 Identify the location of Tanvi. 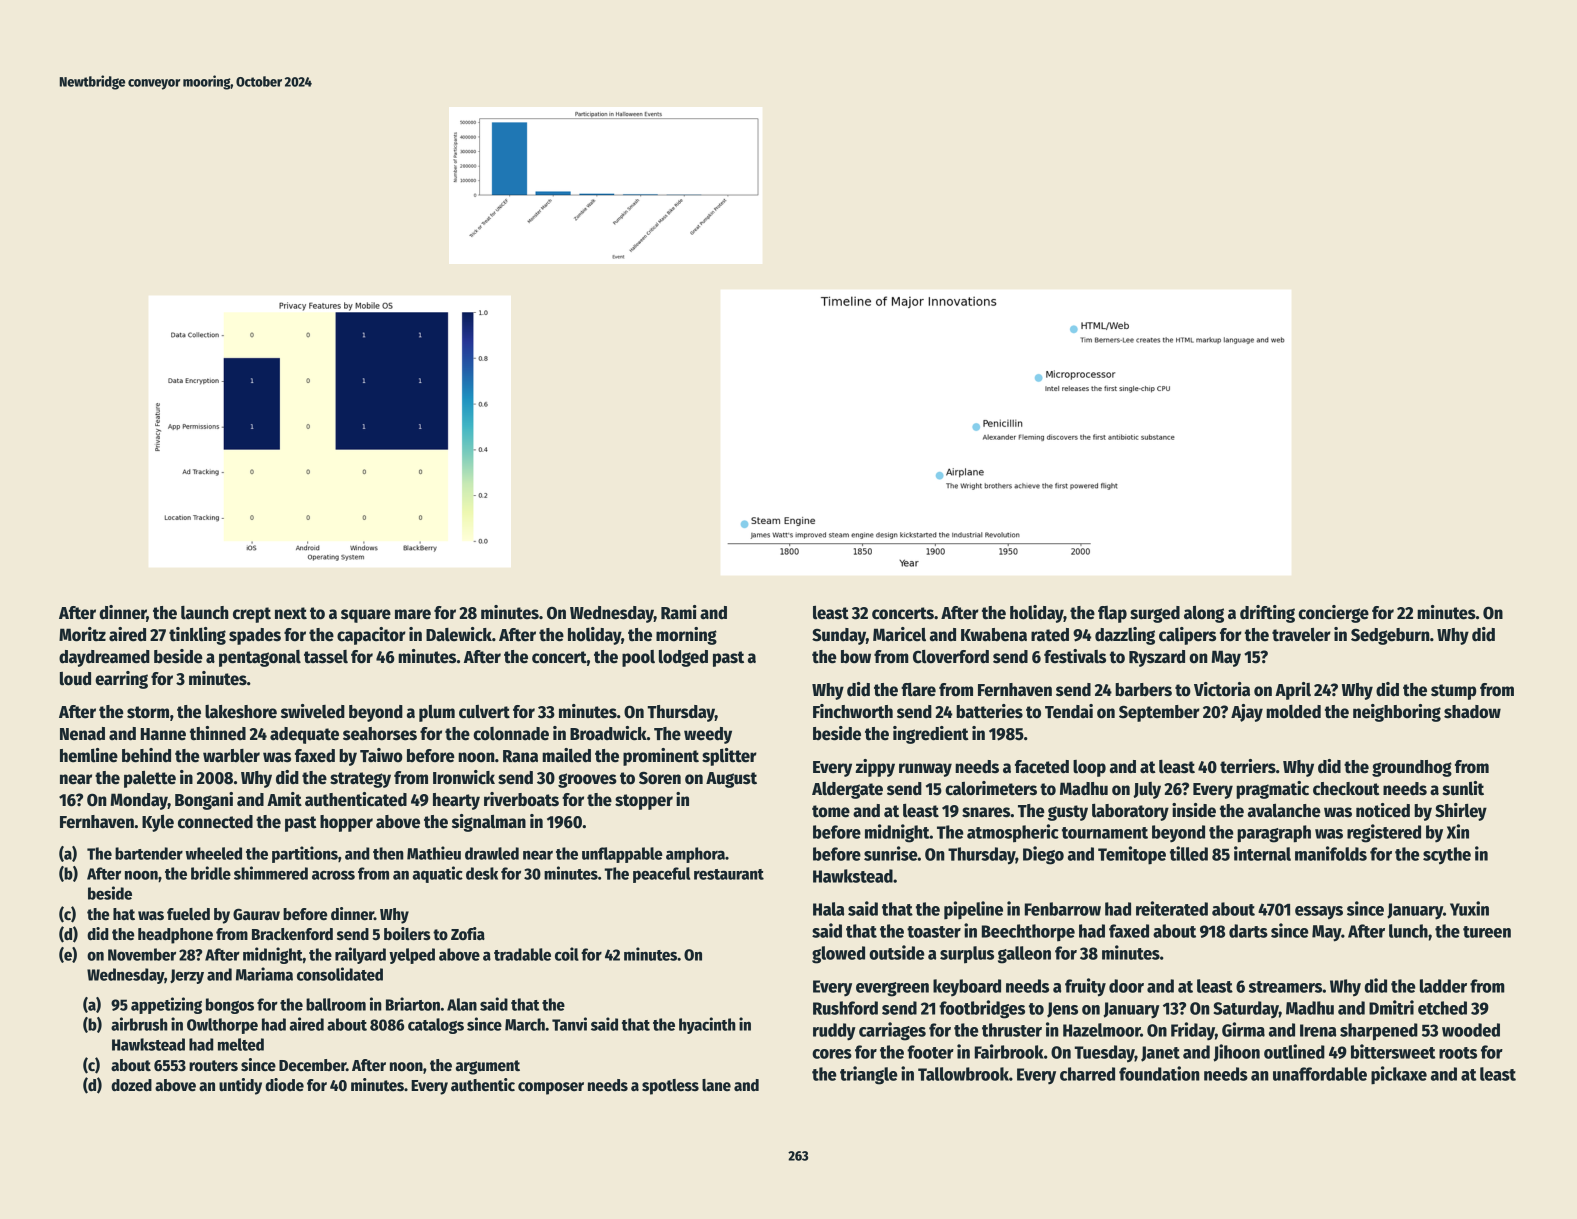
(569, 1024).
